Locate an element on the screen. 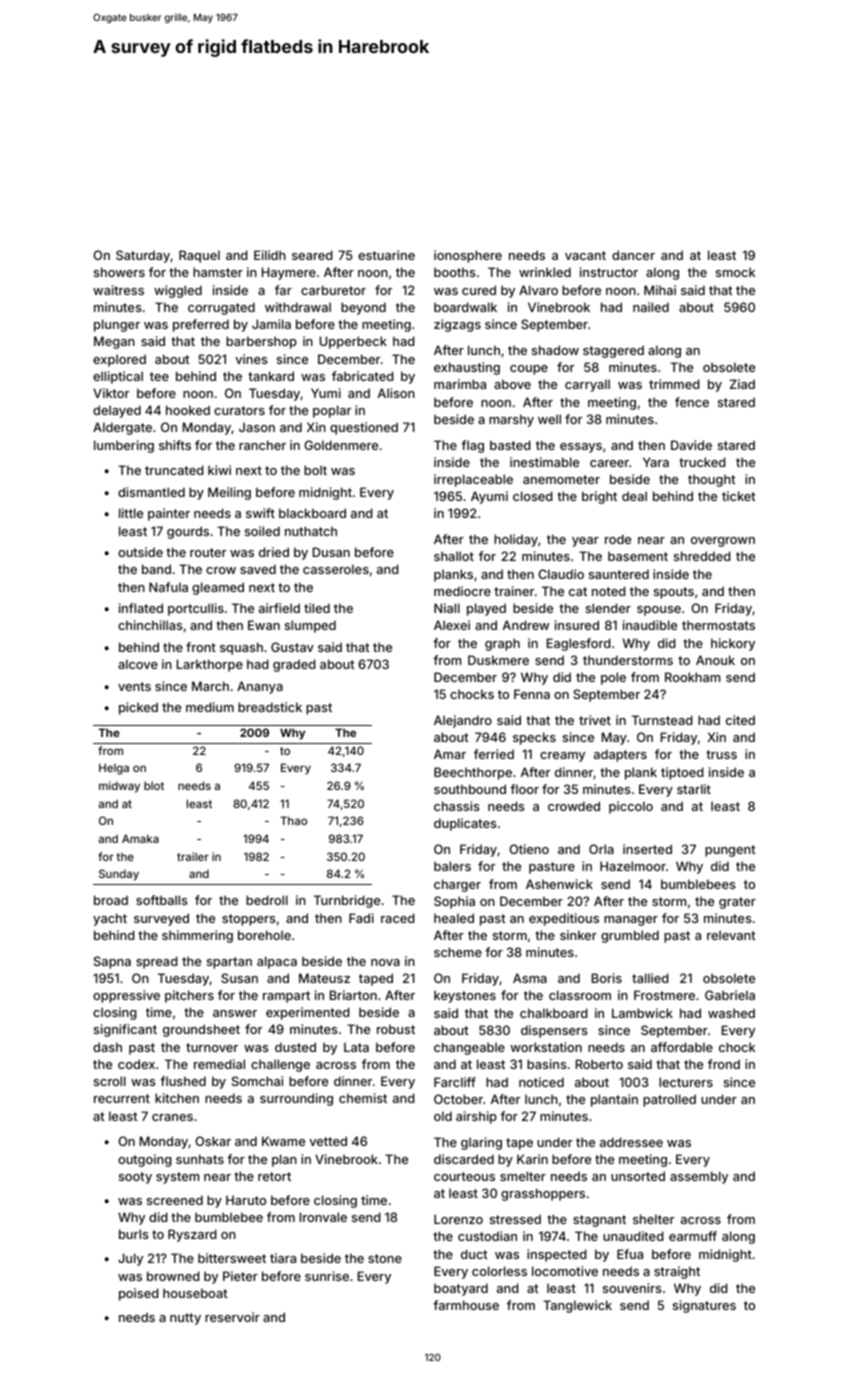  boatyard is located at coordinates (461, 1289).
